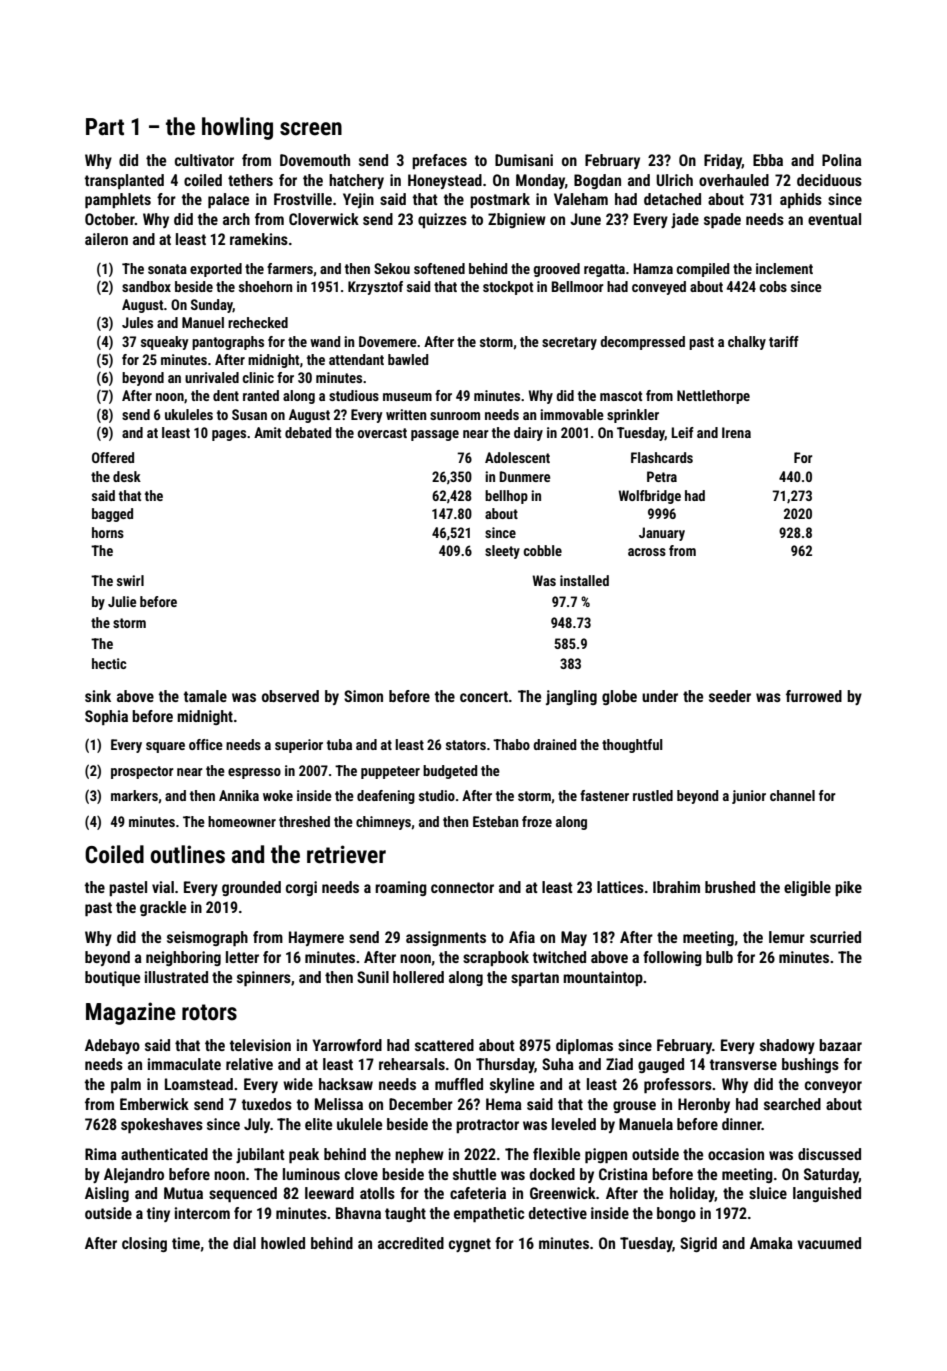 The width and height of the page is (947, 1371). What do you see at coordinates (773, 286) in the page?
I see `cobs` at bounding box center [773, 286].
